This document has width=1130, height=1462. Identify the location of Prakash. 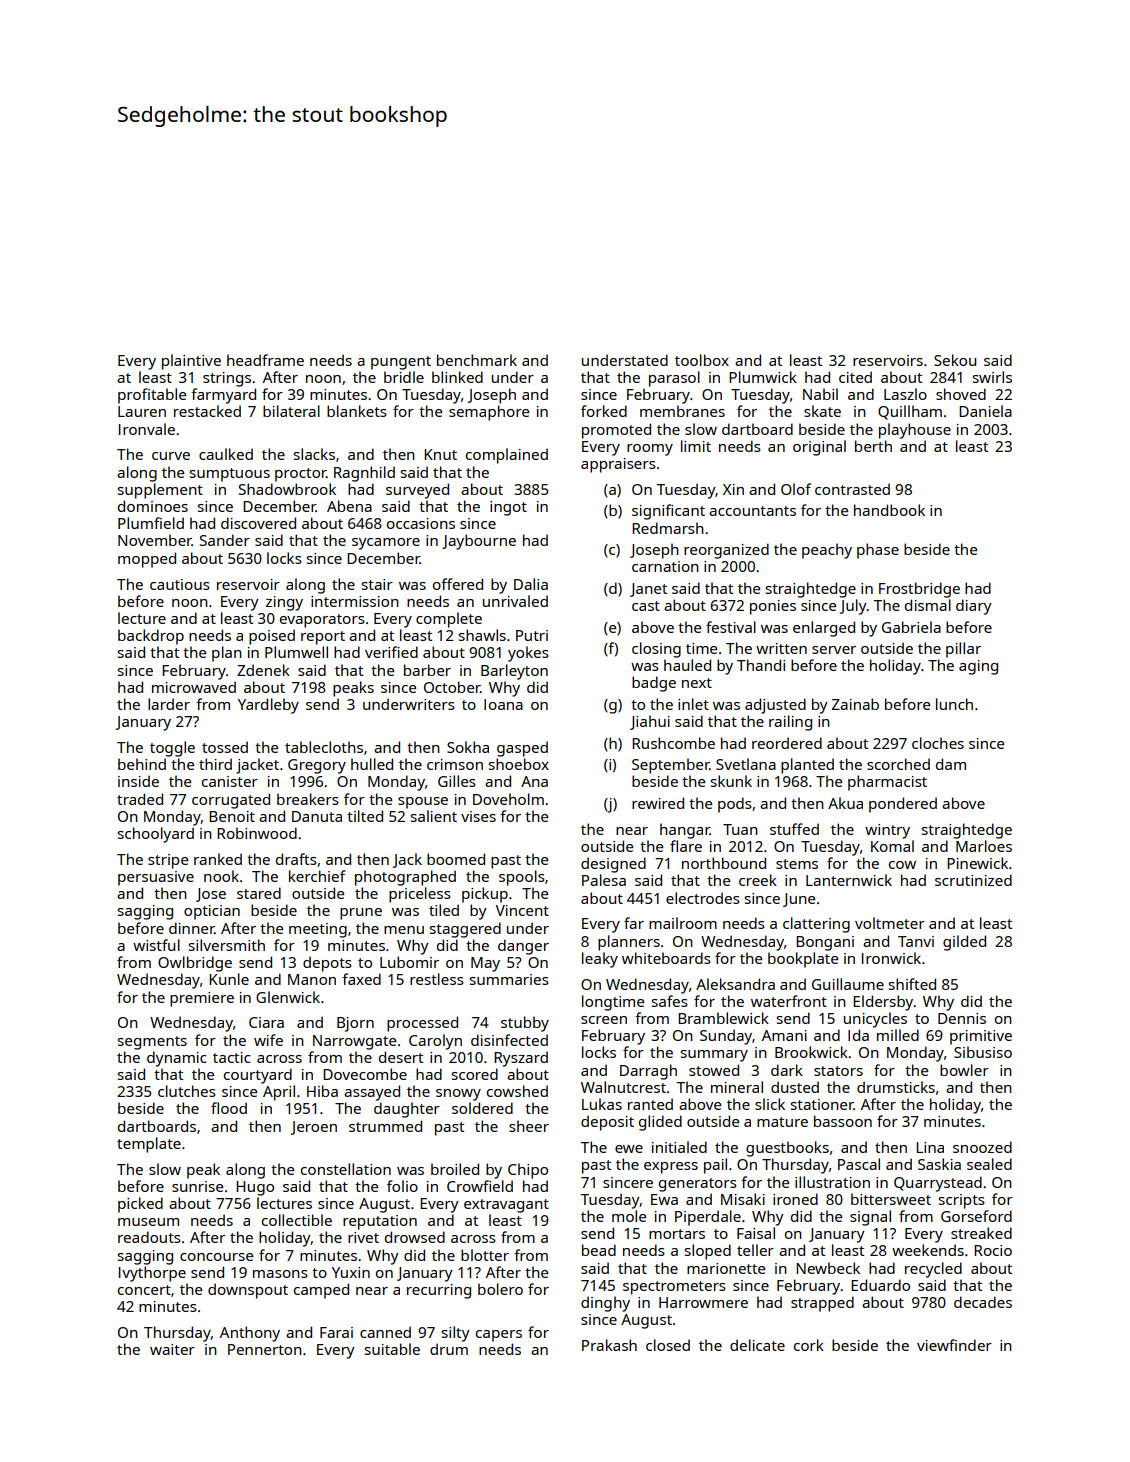
(609, 1345).
